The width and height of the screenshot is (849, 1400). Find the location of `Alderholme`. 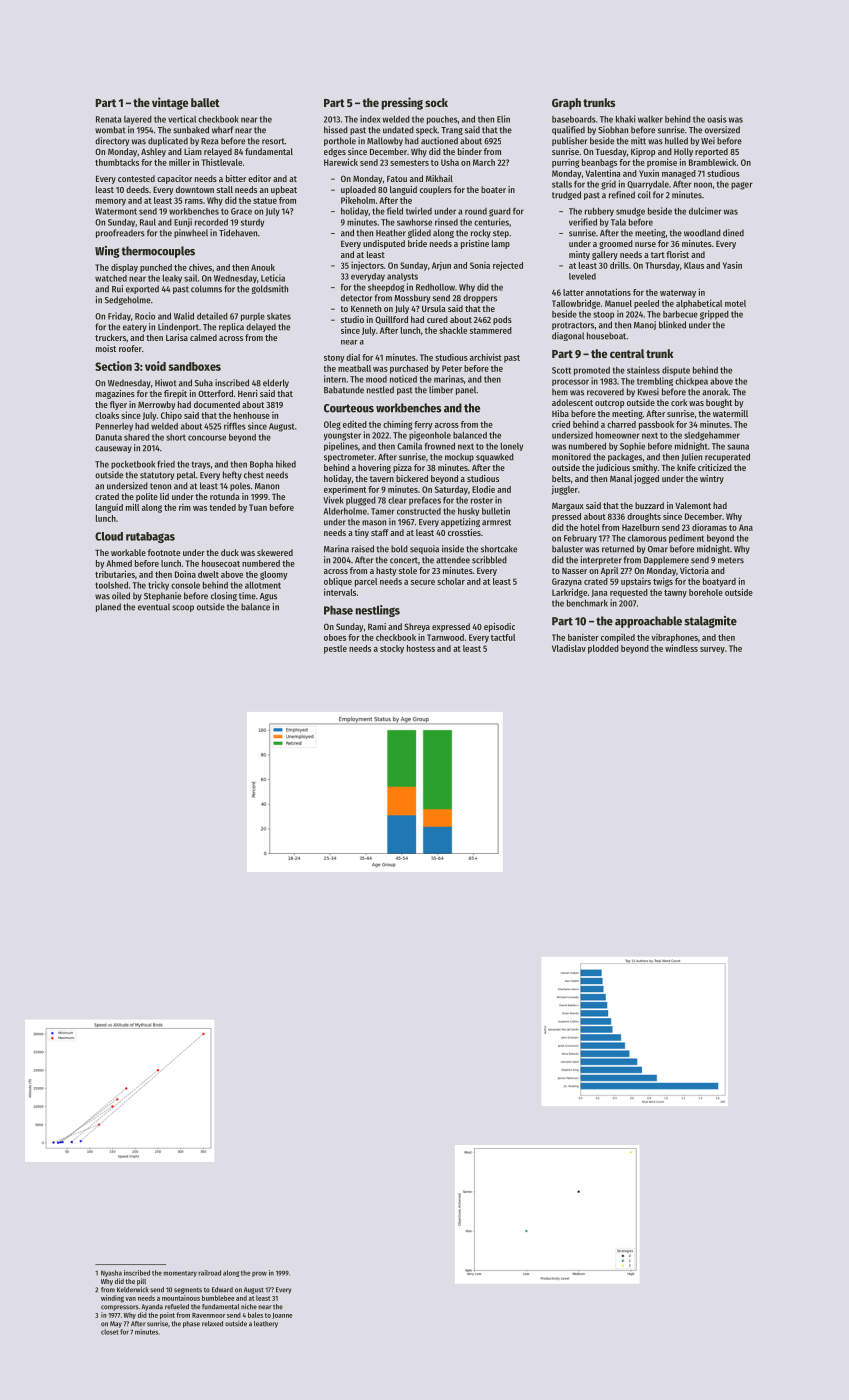

Alderholme is located at coordinates (345, 511).
